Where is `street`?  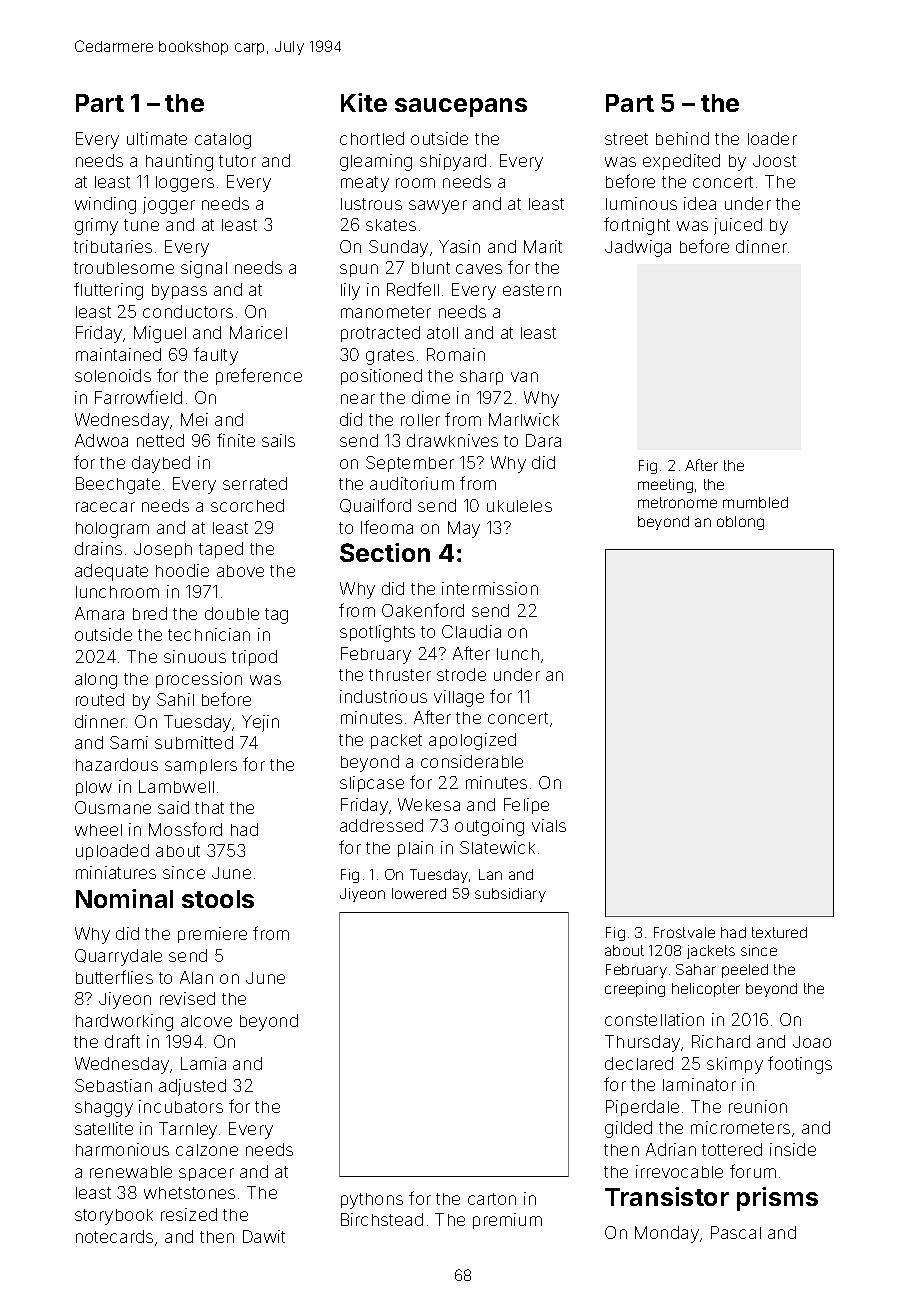 street is located at coordinates (626, 139).
